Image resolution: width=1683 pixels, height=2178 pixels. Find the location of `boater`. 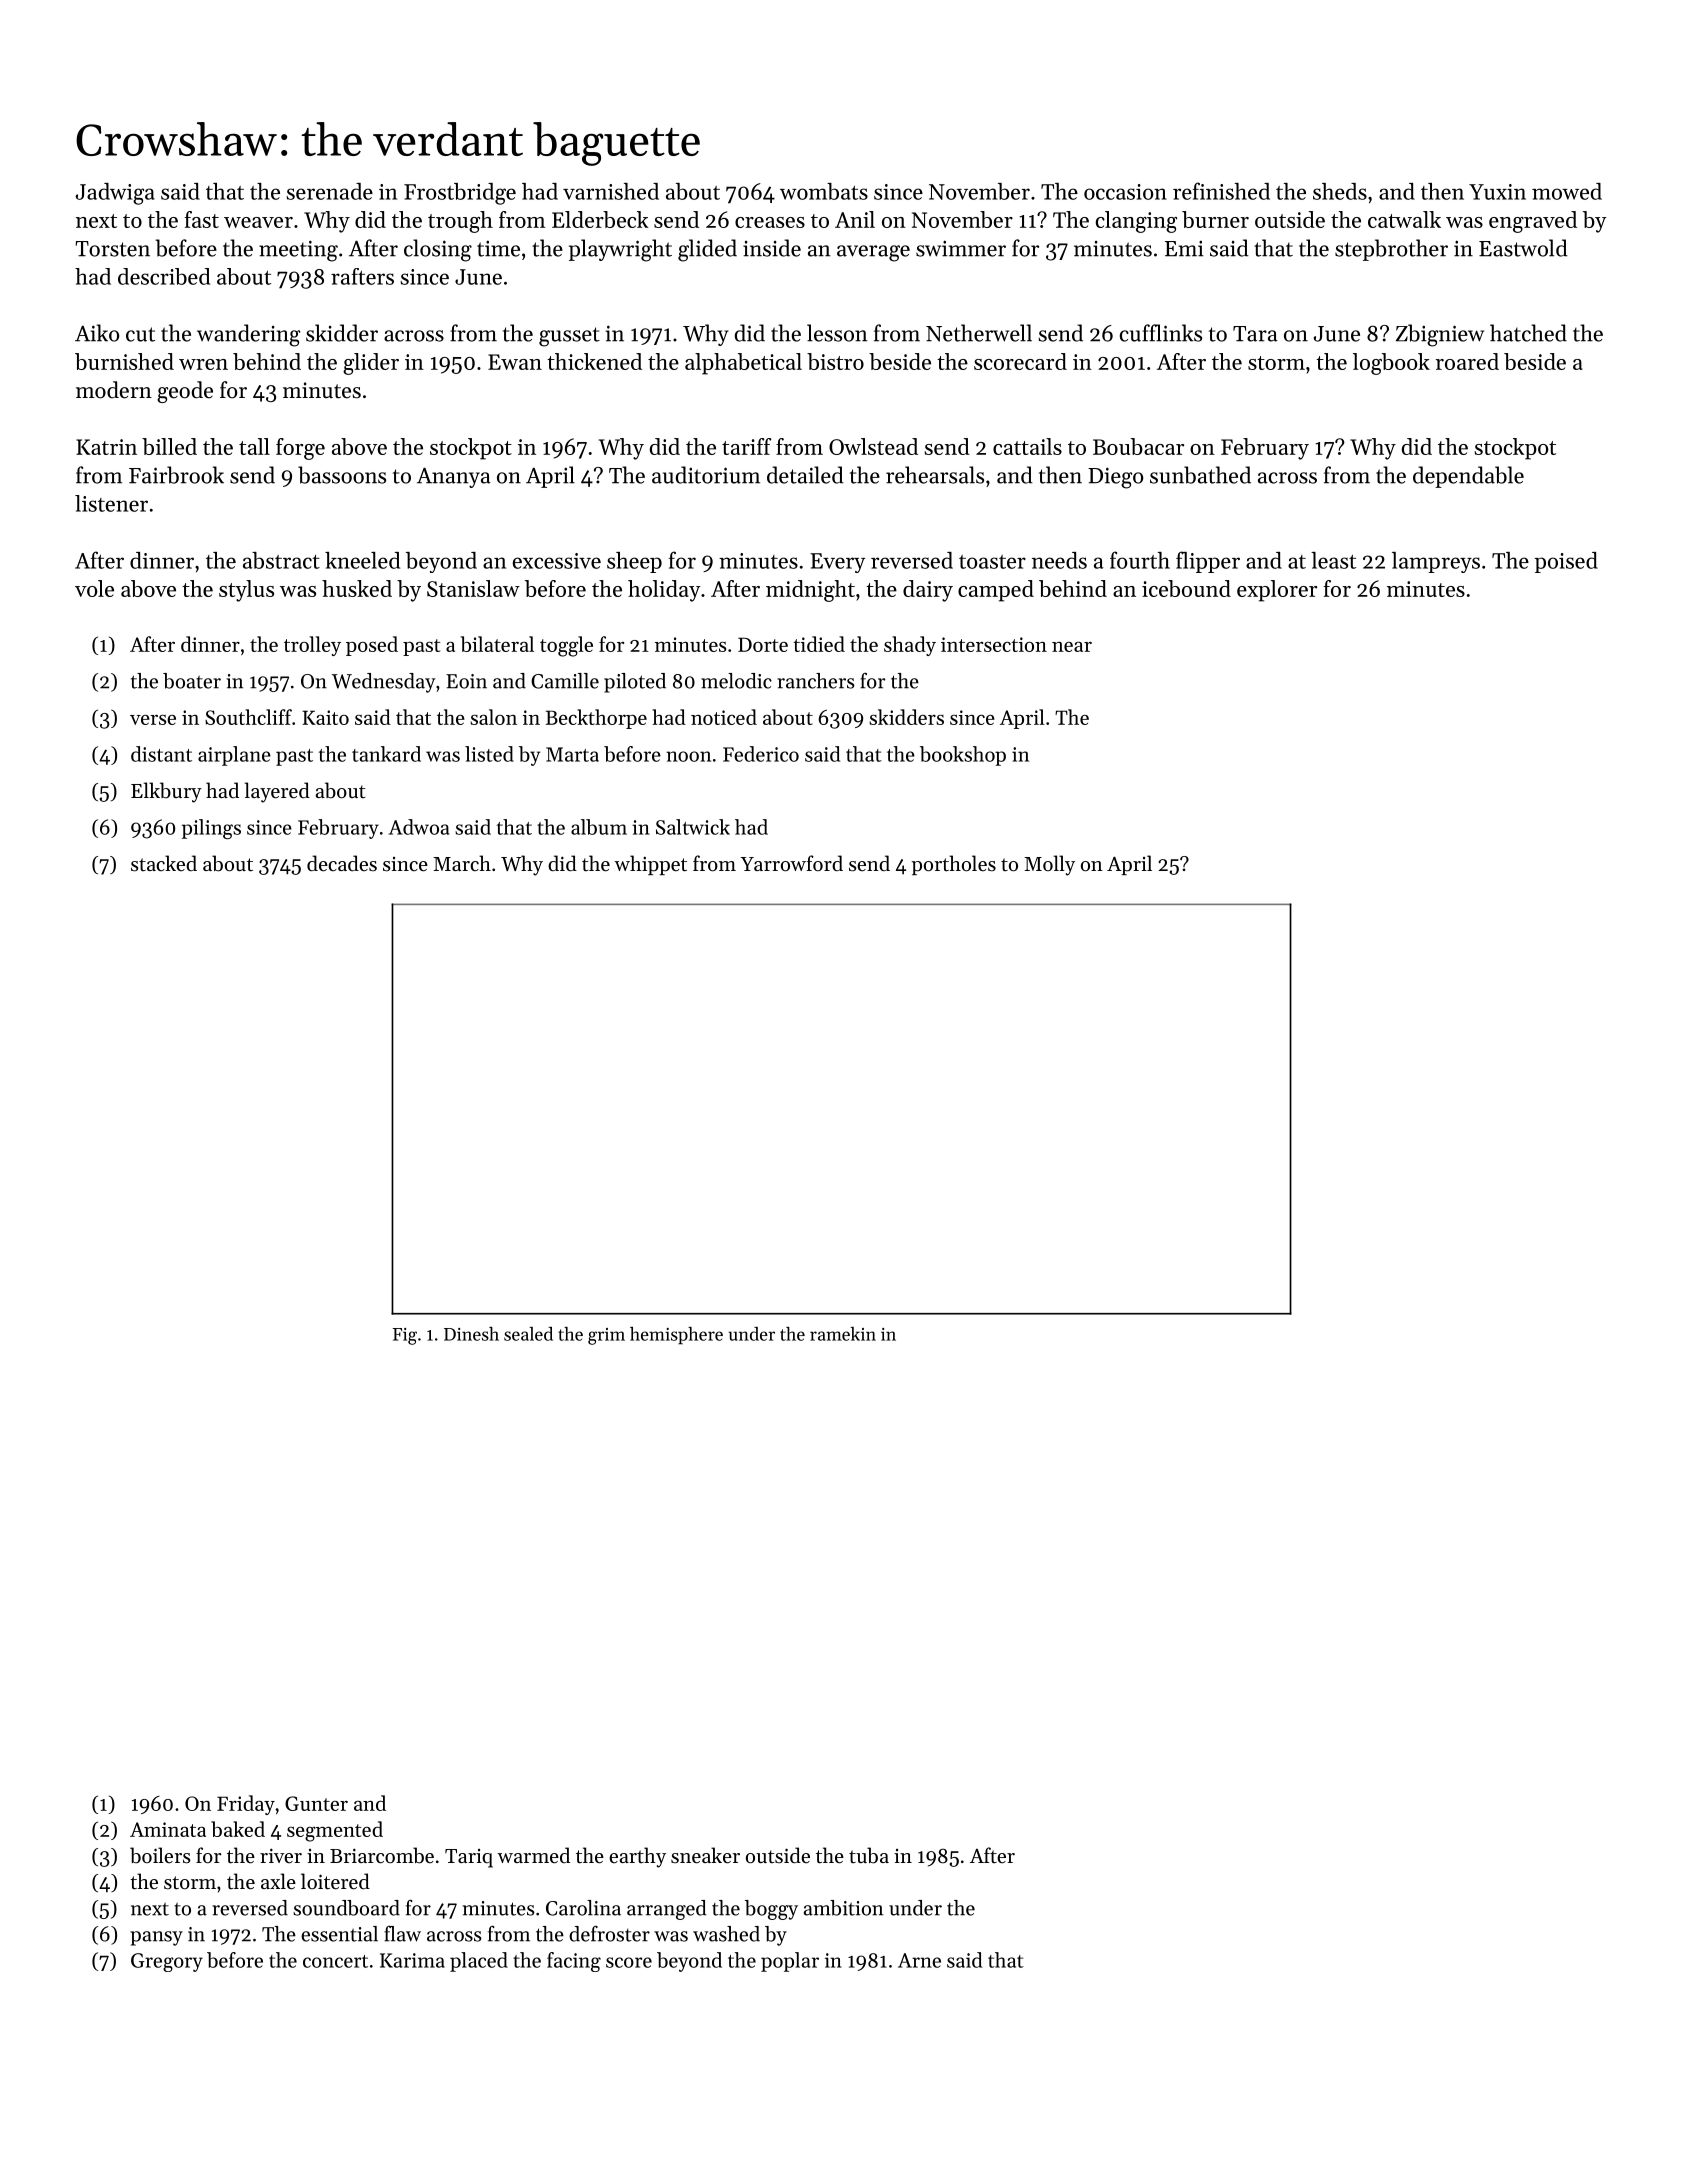

boater is located at coordinates (192, 681).
